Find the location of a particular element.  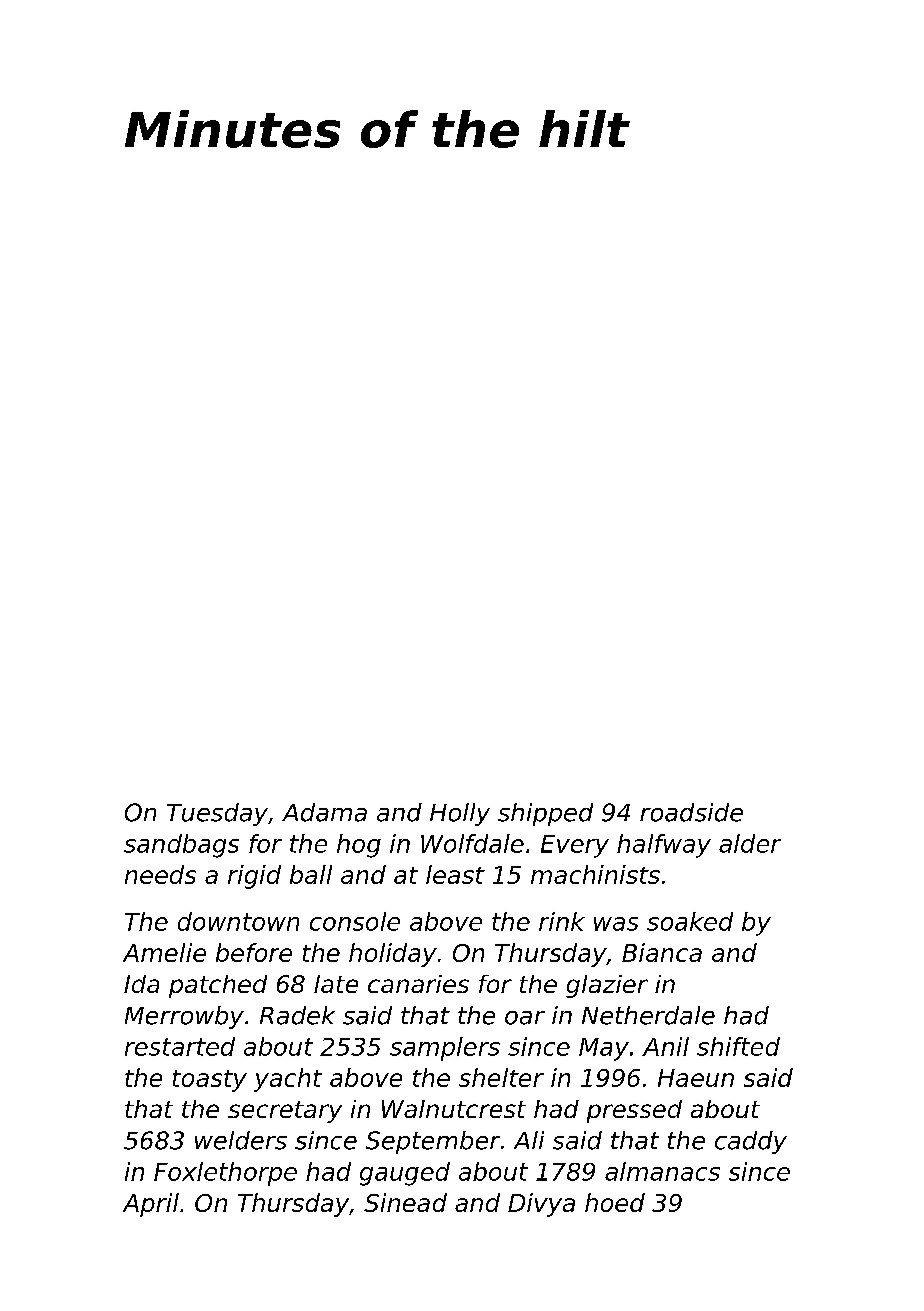

console is located at coordinates (355, 921).
